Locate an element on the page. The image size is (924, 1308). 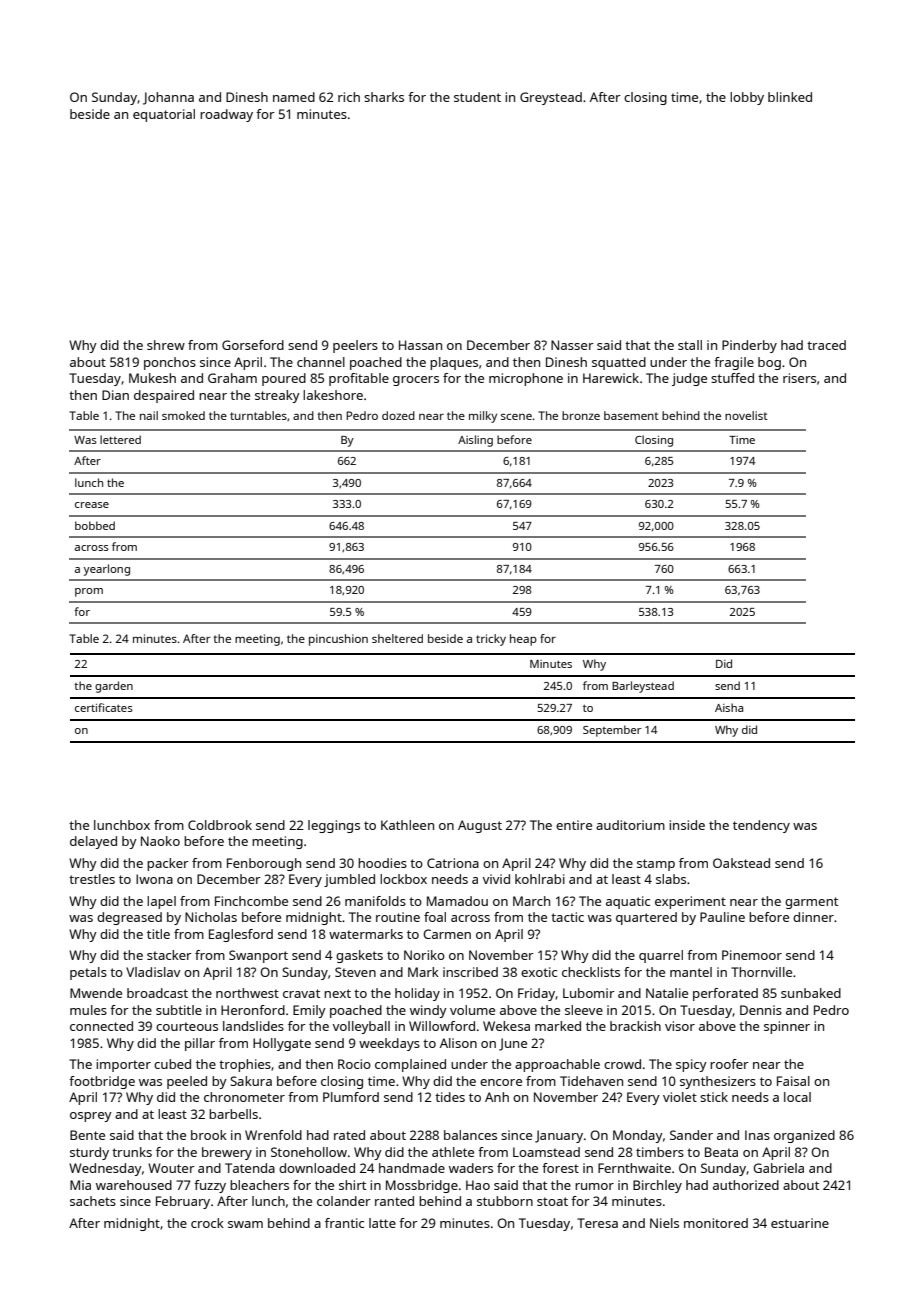
Johanna is located at coordinates (168, 98).
